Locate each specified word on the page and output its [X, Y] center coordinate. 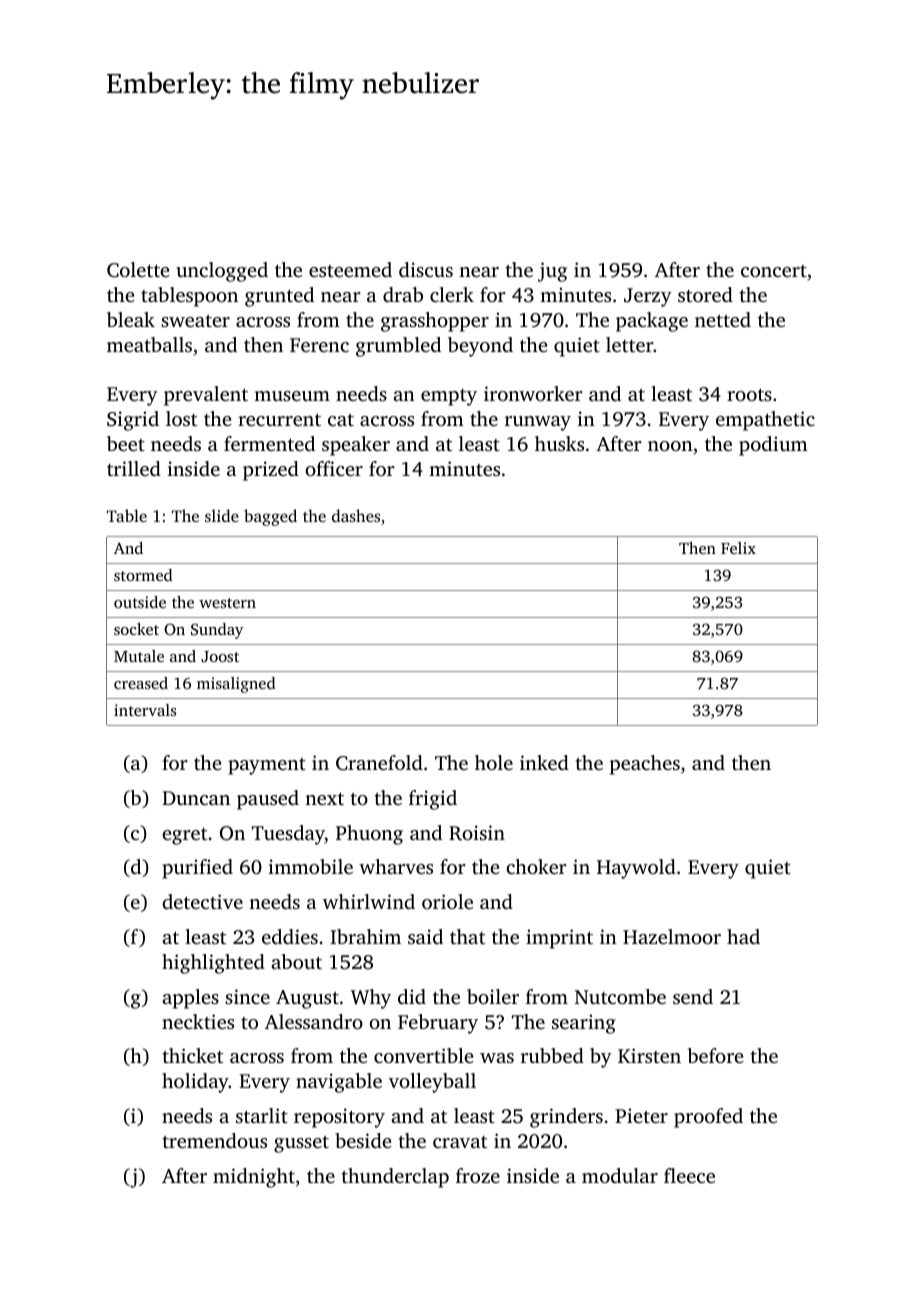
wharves [396, 866]
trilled [134, 468]
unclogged [222, 272]
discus [426, 269]
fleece [689, 1175]
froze [478, 1175]
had [743, 936]
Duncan [196, 798]
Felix [738, 548]
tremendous [214, 1140]
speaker [356, 446]
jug [552, 272]
